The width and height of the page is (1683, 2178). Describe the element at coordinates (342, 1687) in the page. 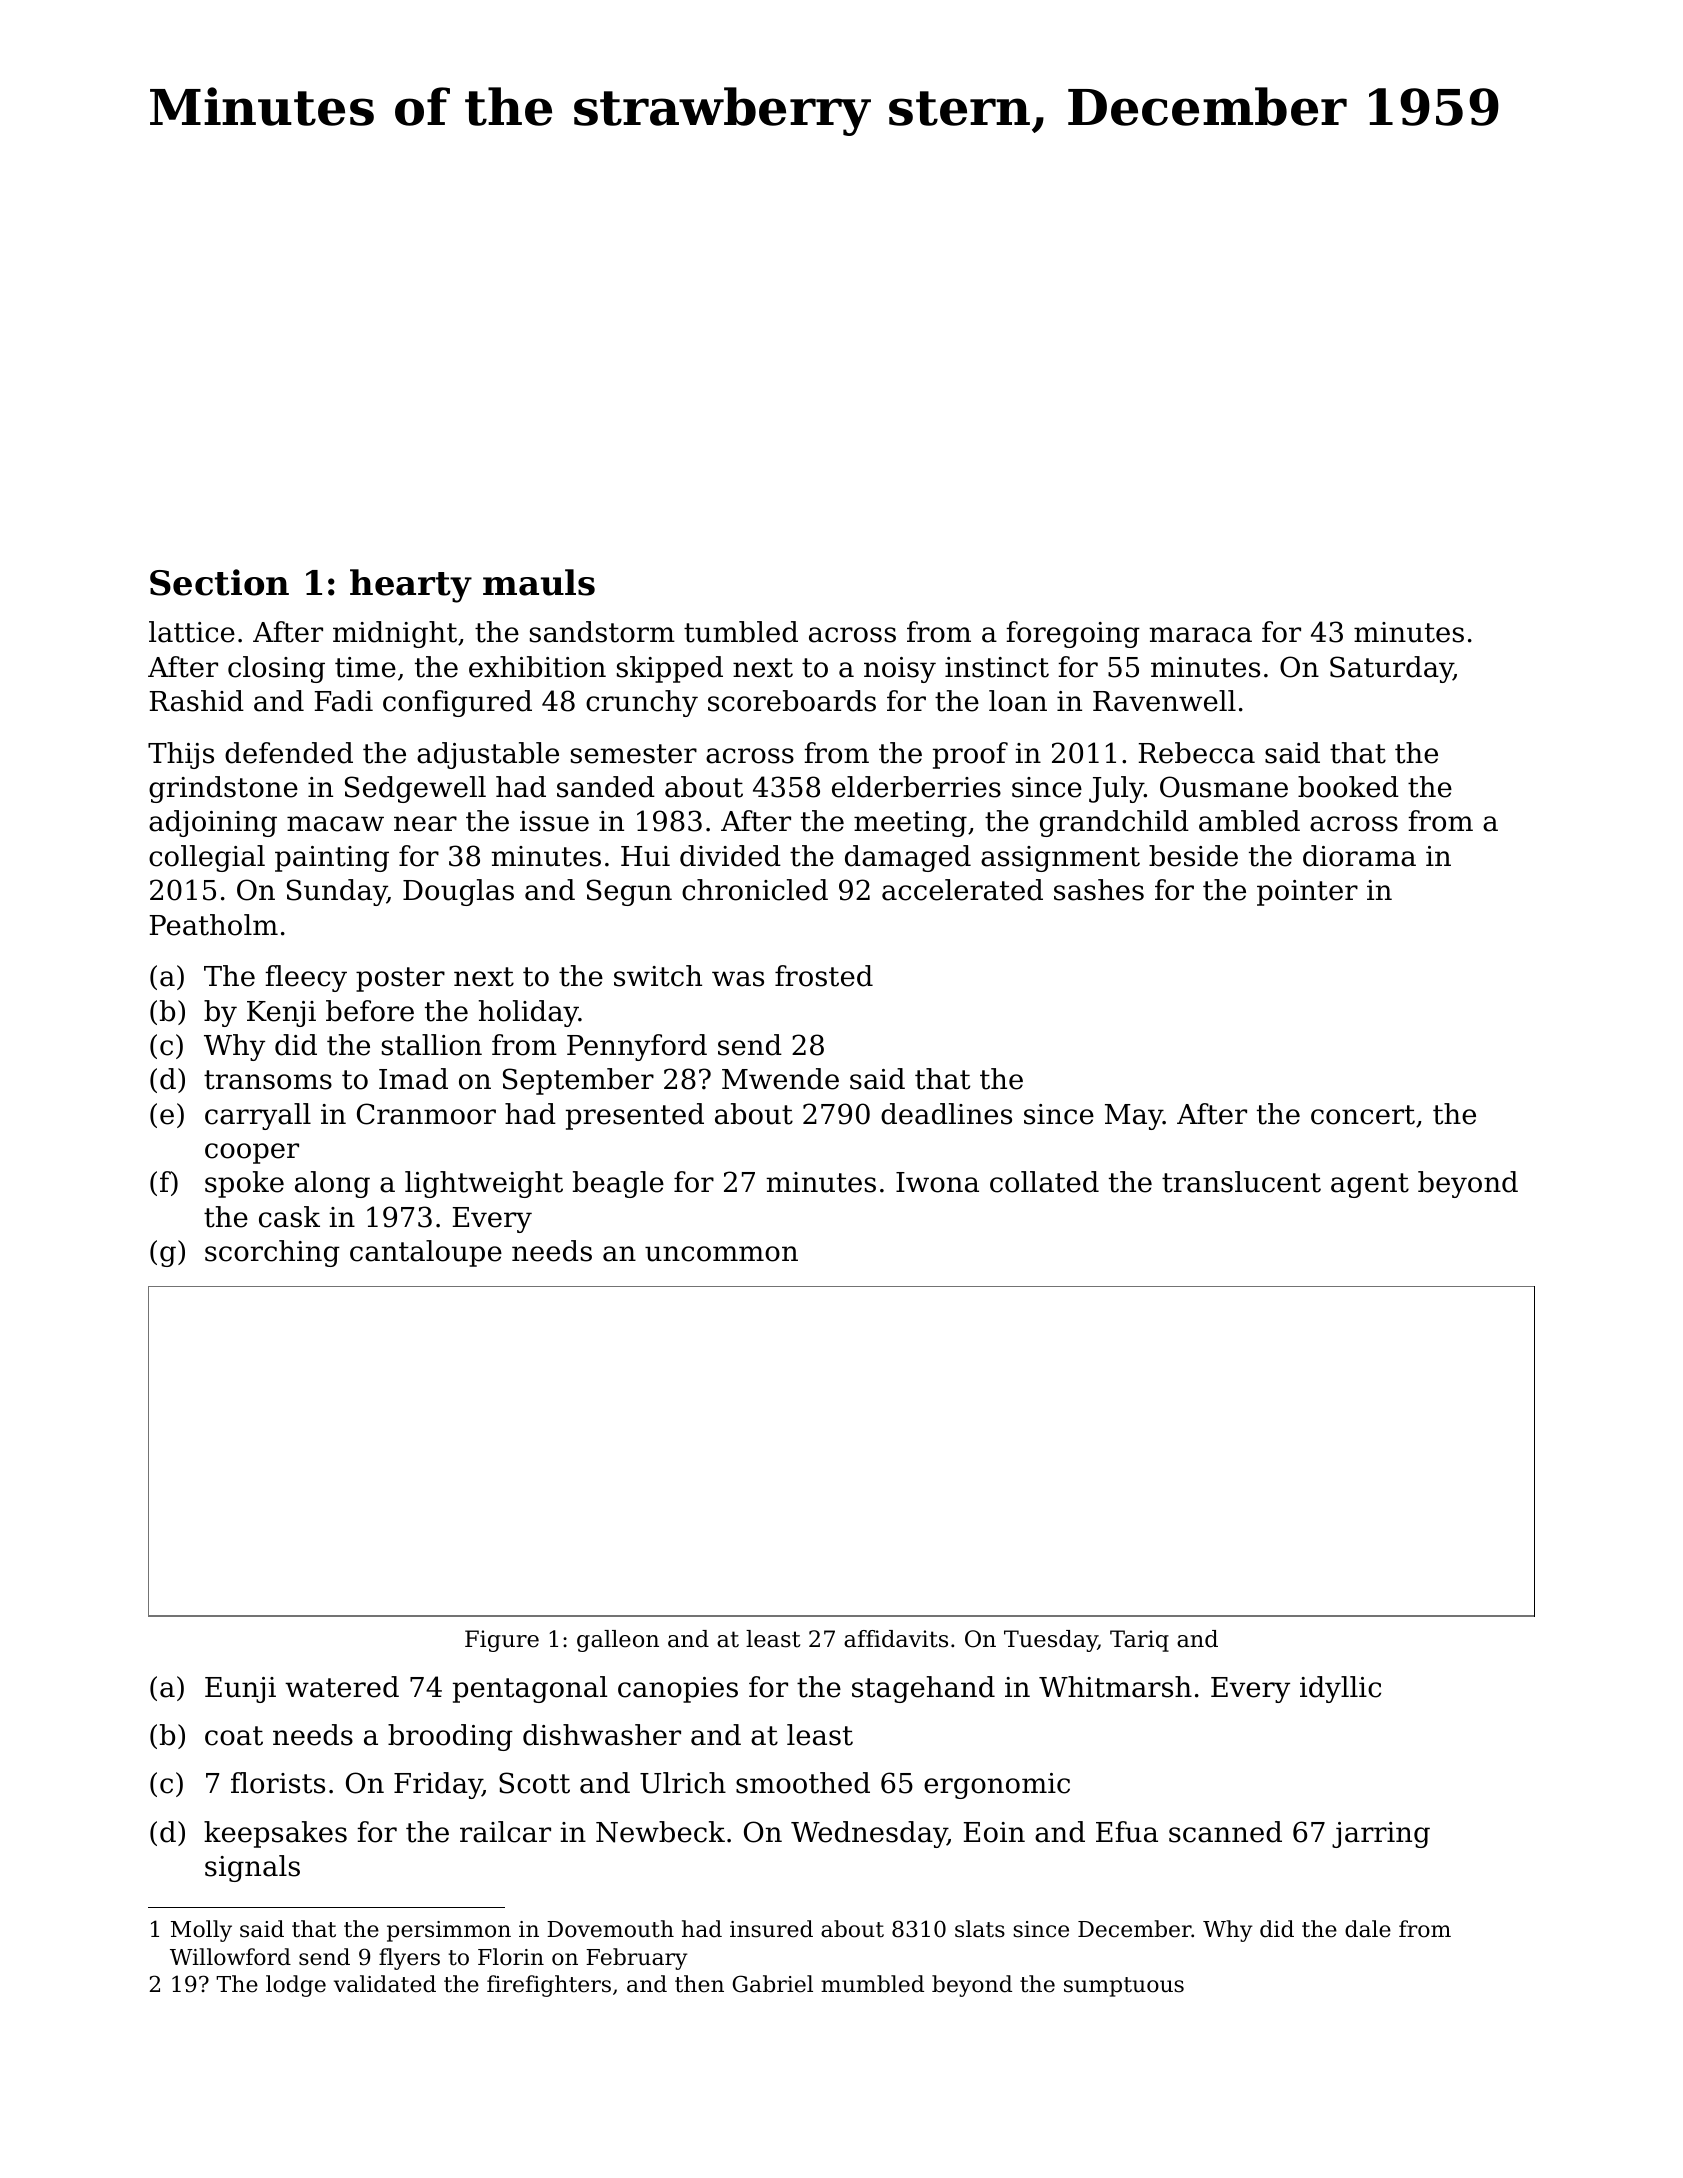

I see `watered` at that location.
